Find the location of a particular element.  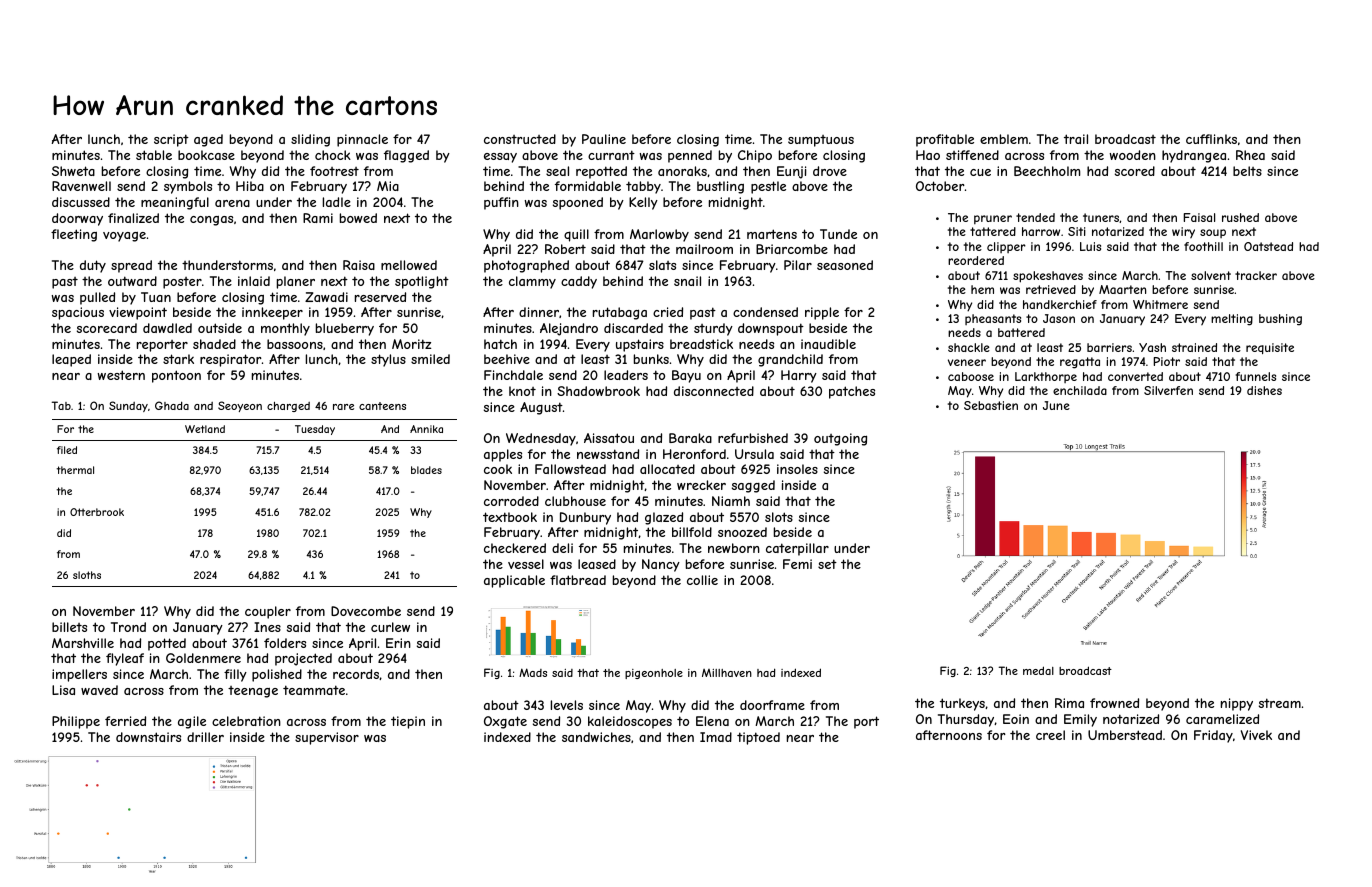

strained is located at coordinates (1194, 347).
